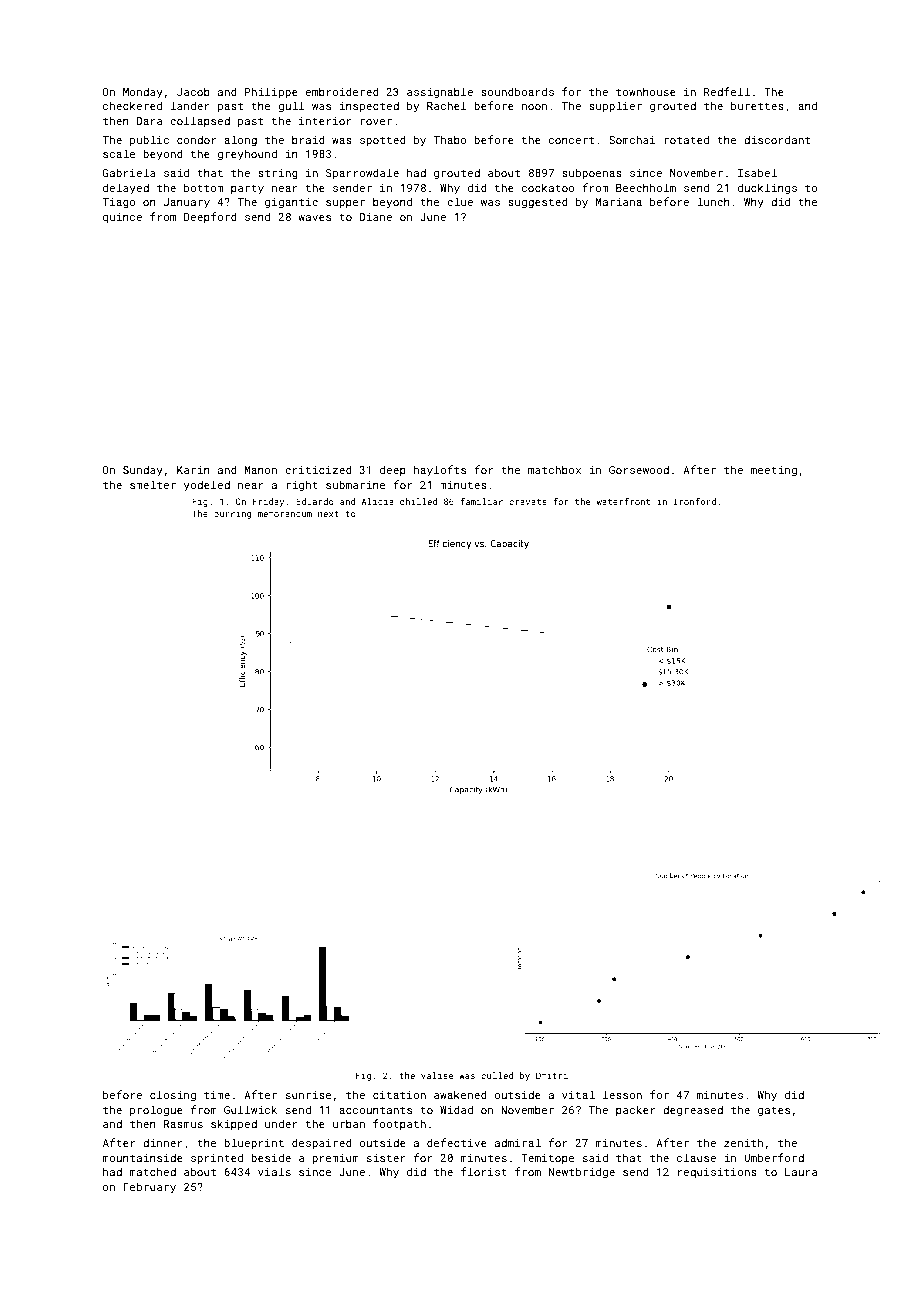 Image resolution: width=924 pixels, height=1308 pixels. Describe the element at coordinates (274, 1171) in the screenshot. I see `vials` at that location.
